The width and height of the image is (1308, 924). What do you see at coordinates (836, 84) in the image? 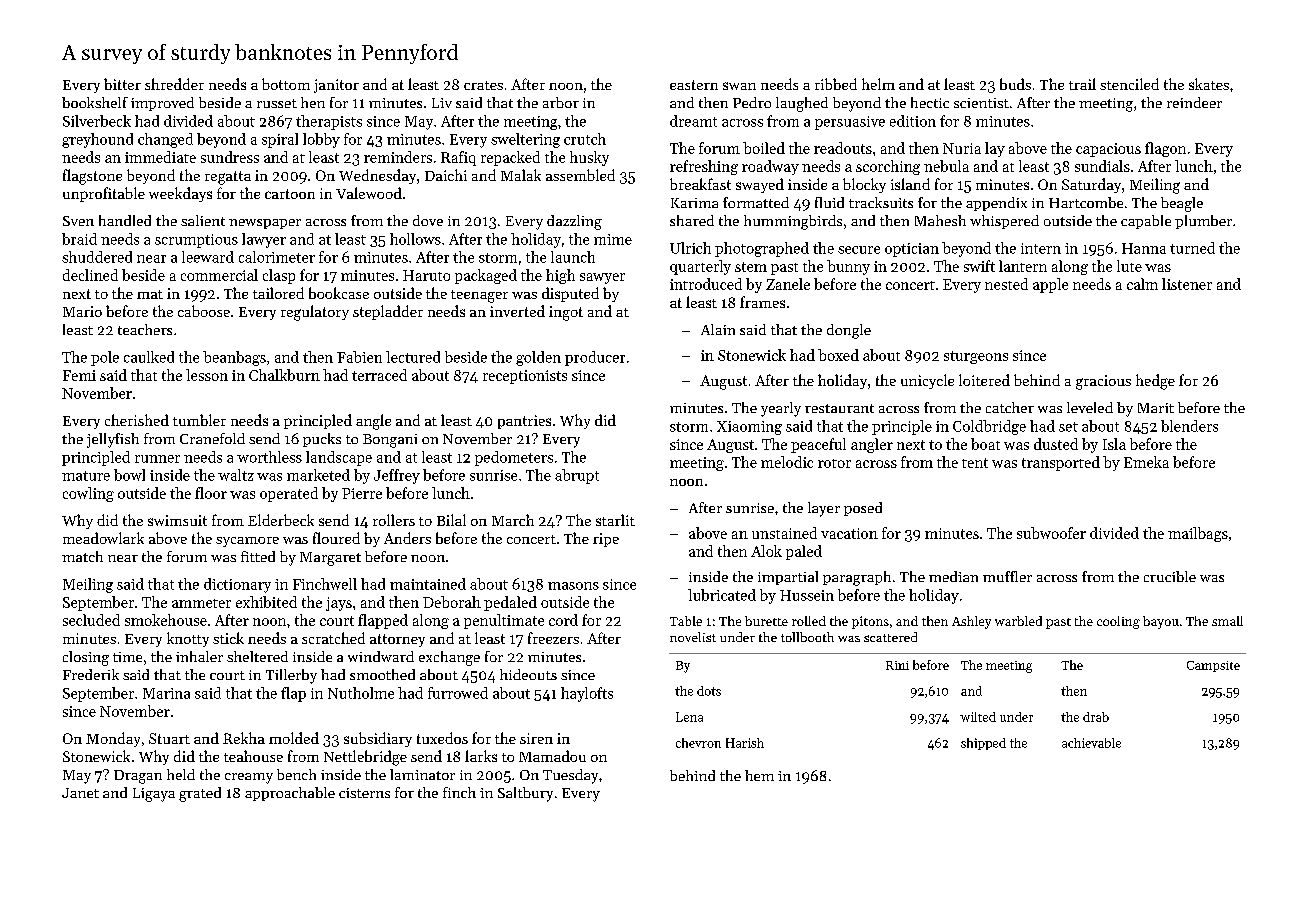
I see `ribbed` at bounding box center [836, 84].
